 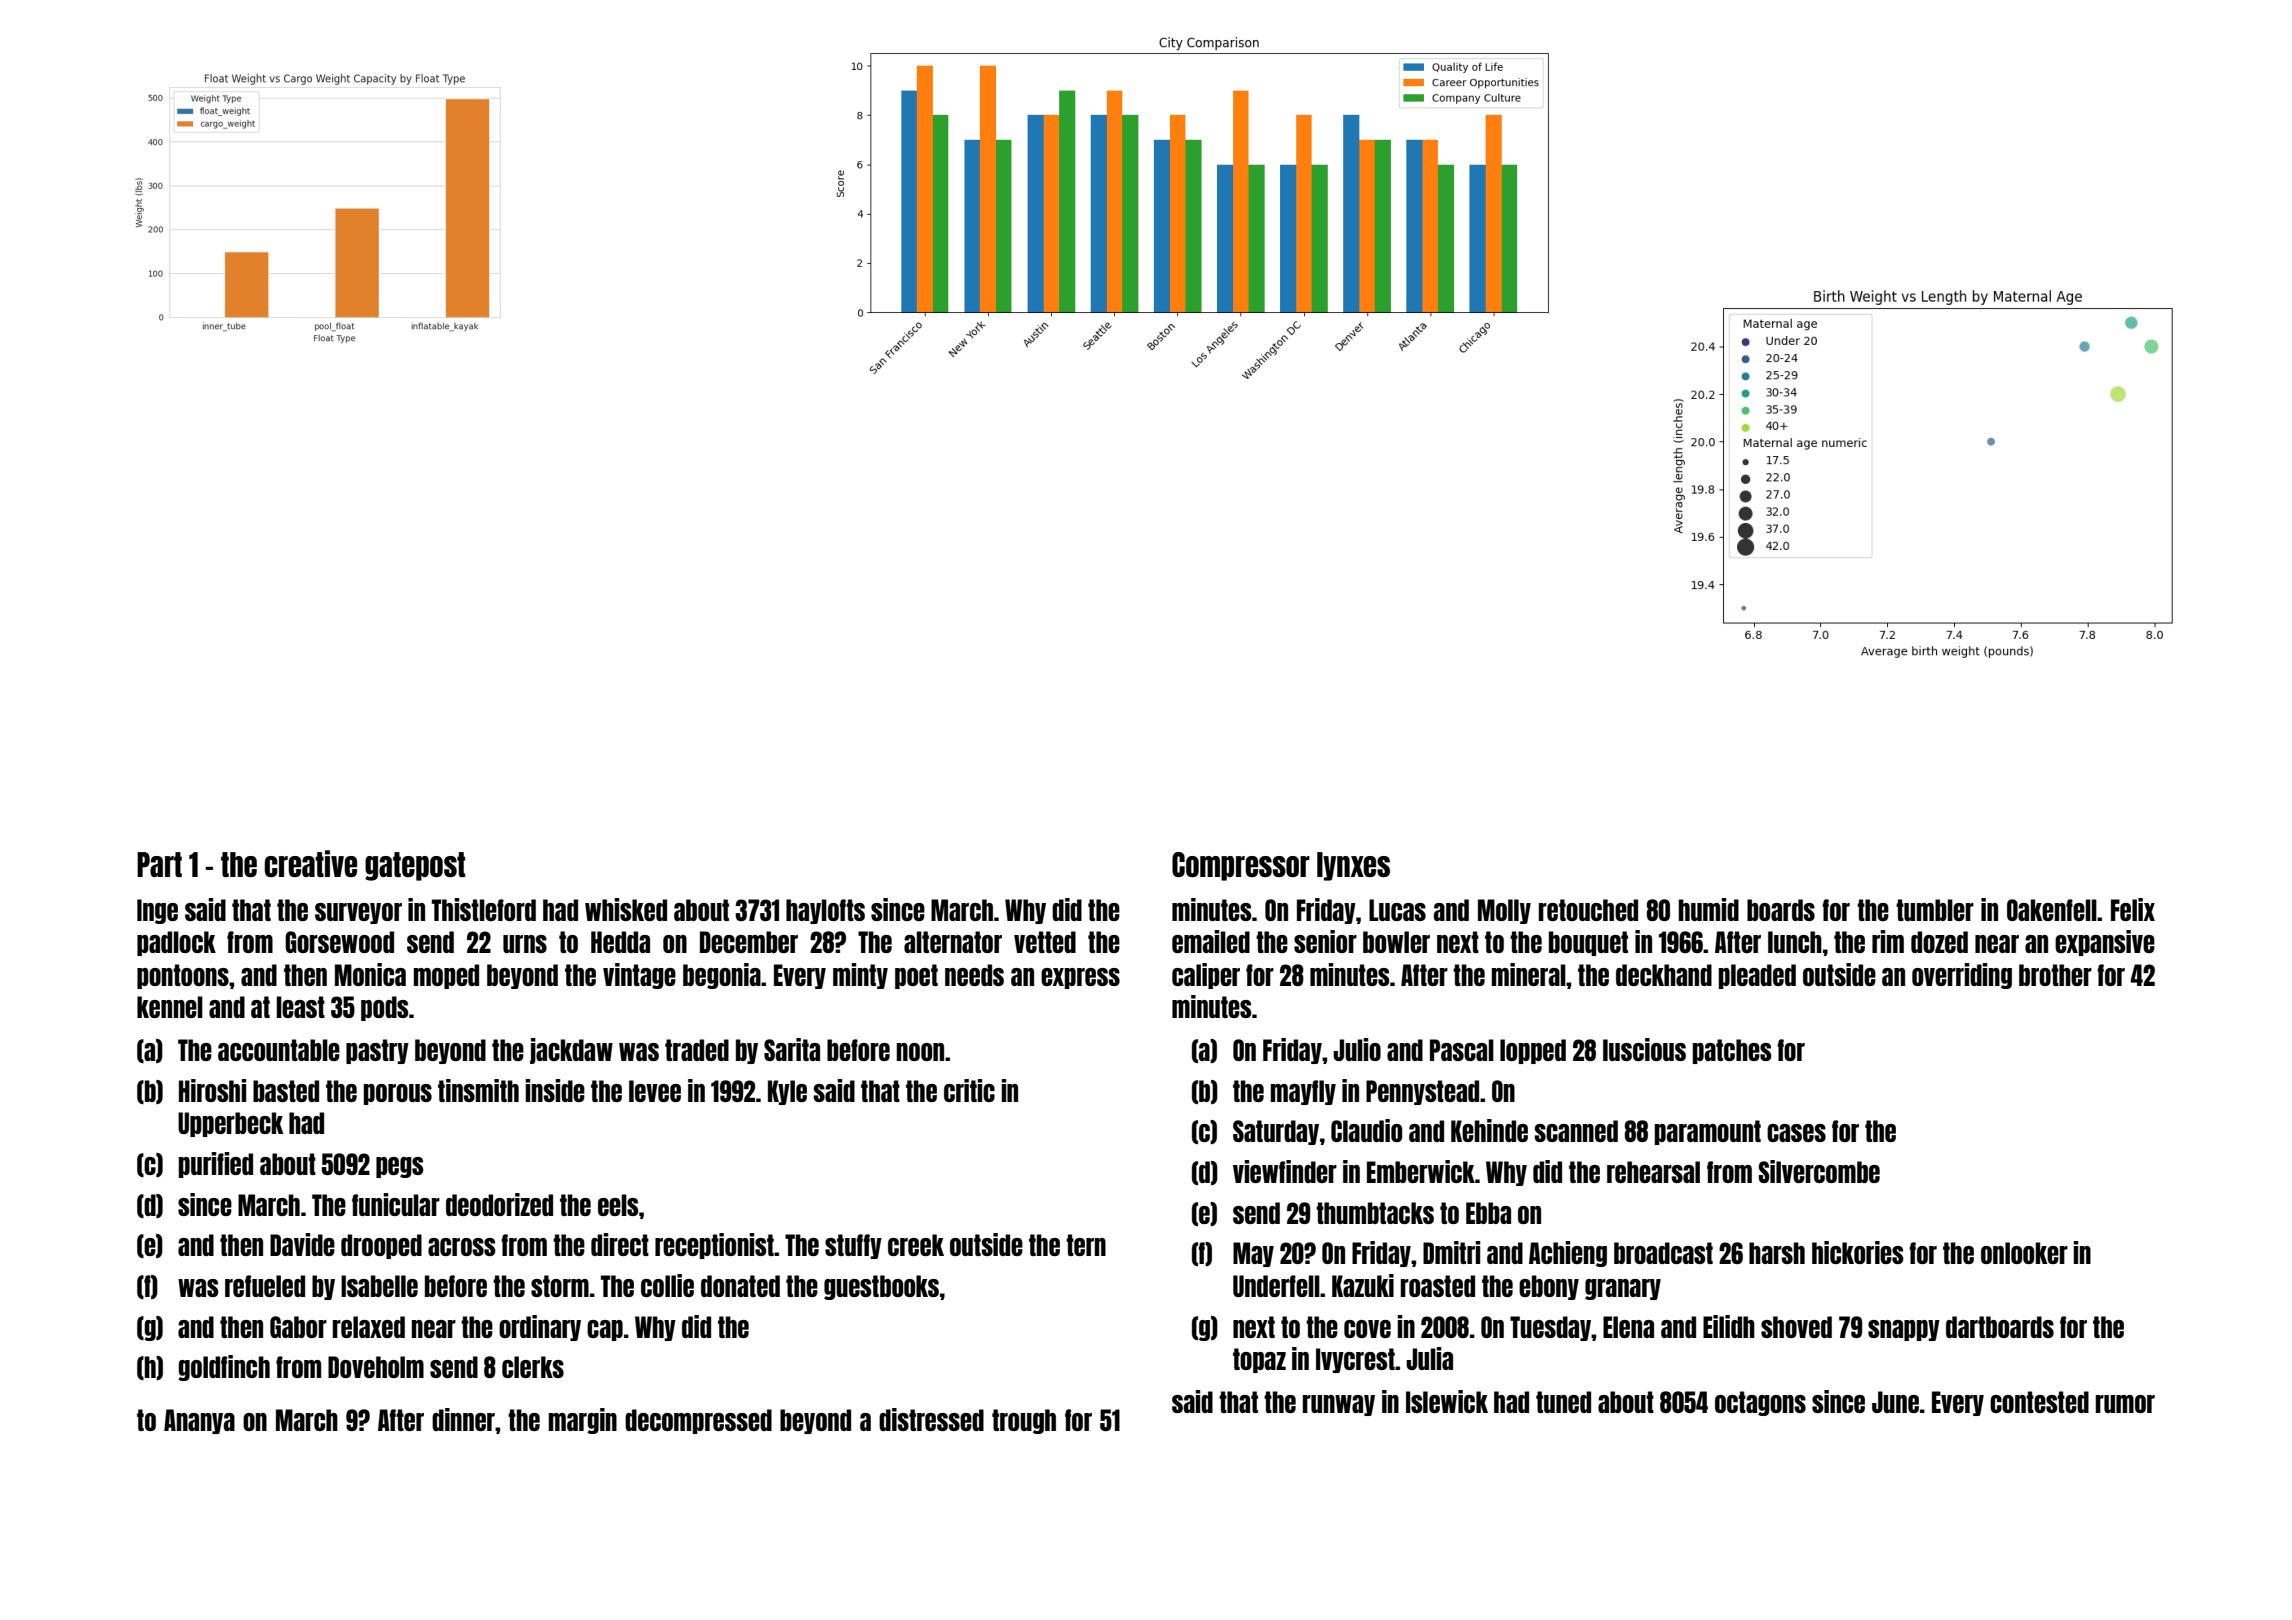 I want to click on brother, so click(x=2055, y=975).
